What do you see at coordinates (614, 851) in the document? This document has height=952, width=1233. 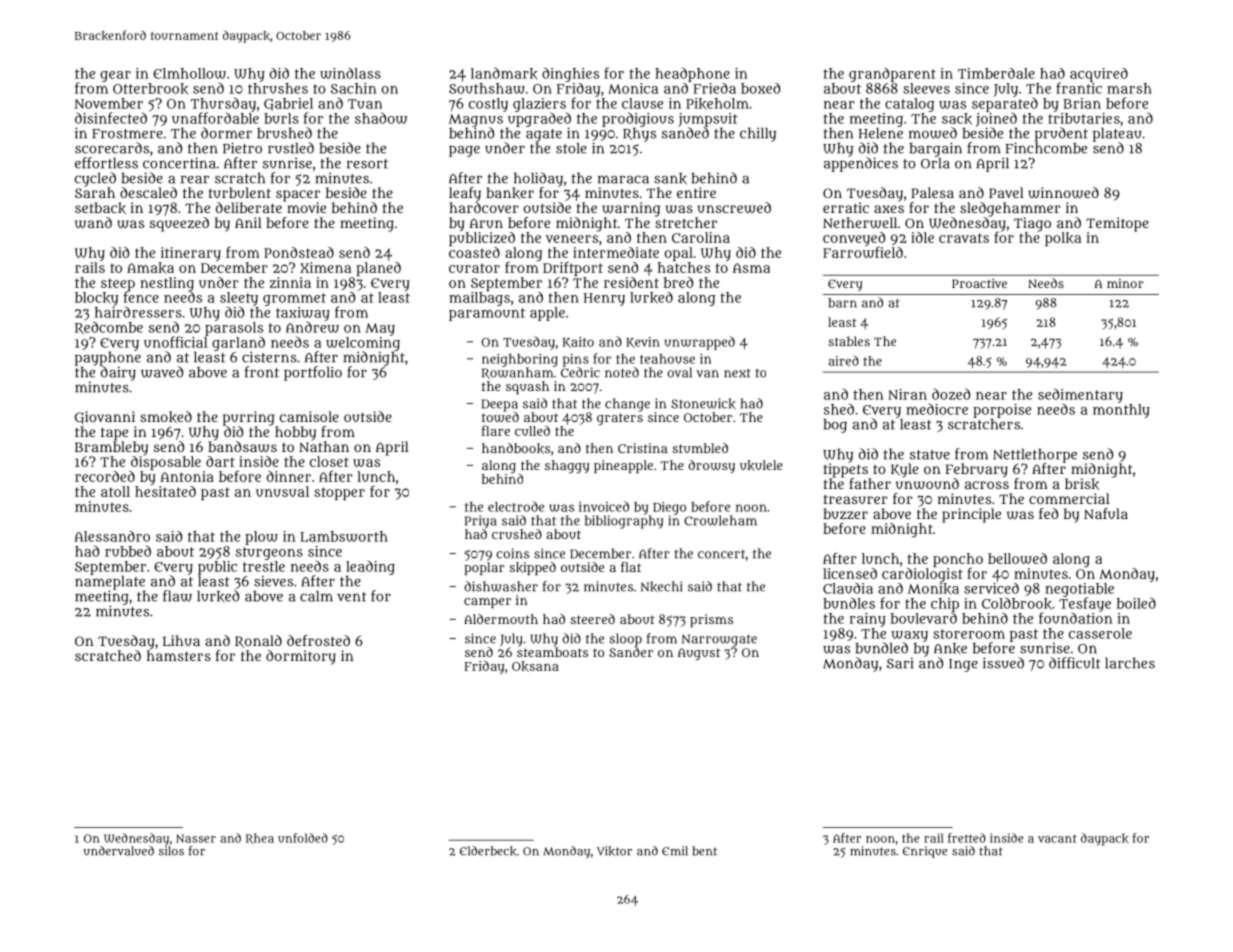 I see `Viktor` at bounding box center [614, 851].
